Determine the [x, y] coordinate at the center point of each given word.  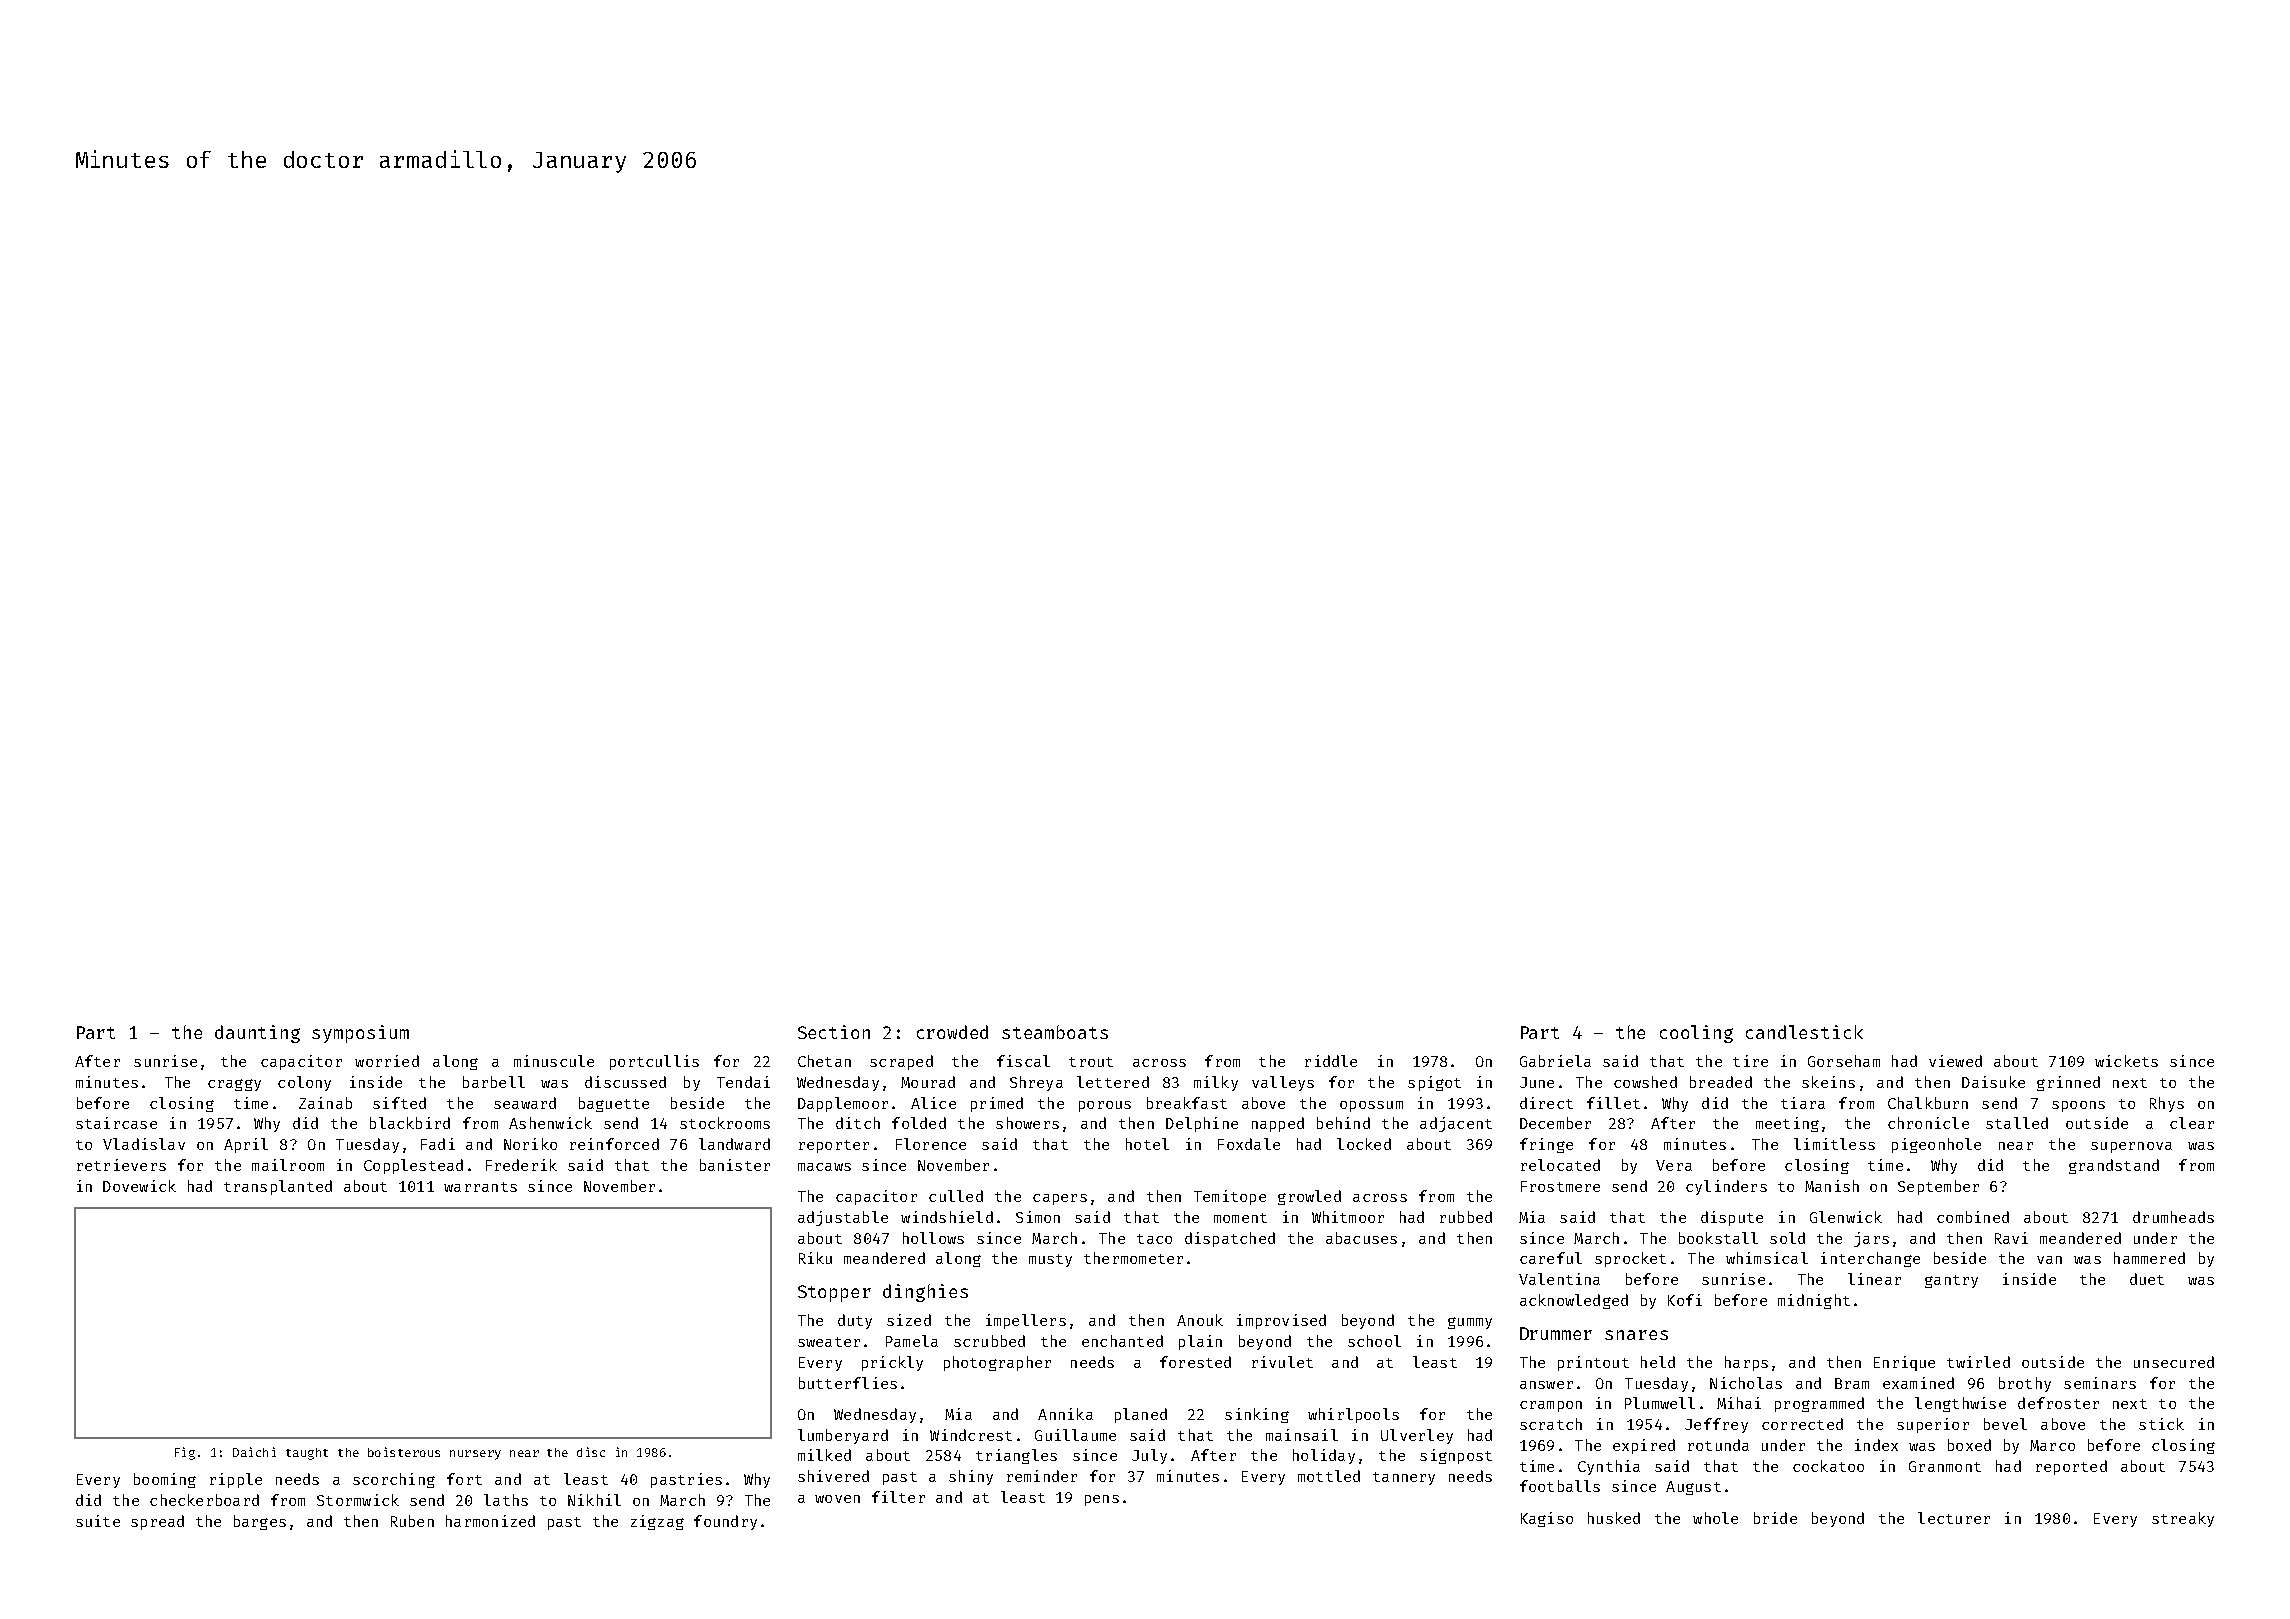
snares [1636, 1335]
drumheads [2173, 1217]
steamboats [1055, 1032]
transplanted [278, 1187]
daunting [257, 1034]
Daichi [254, 1452]
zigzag [657, 1522]
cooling [1696, 1034]
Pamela [912, 1341]
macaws [824, 1167]
